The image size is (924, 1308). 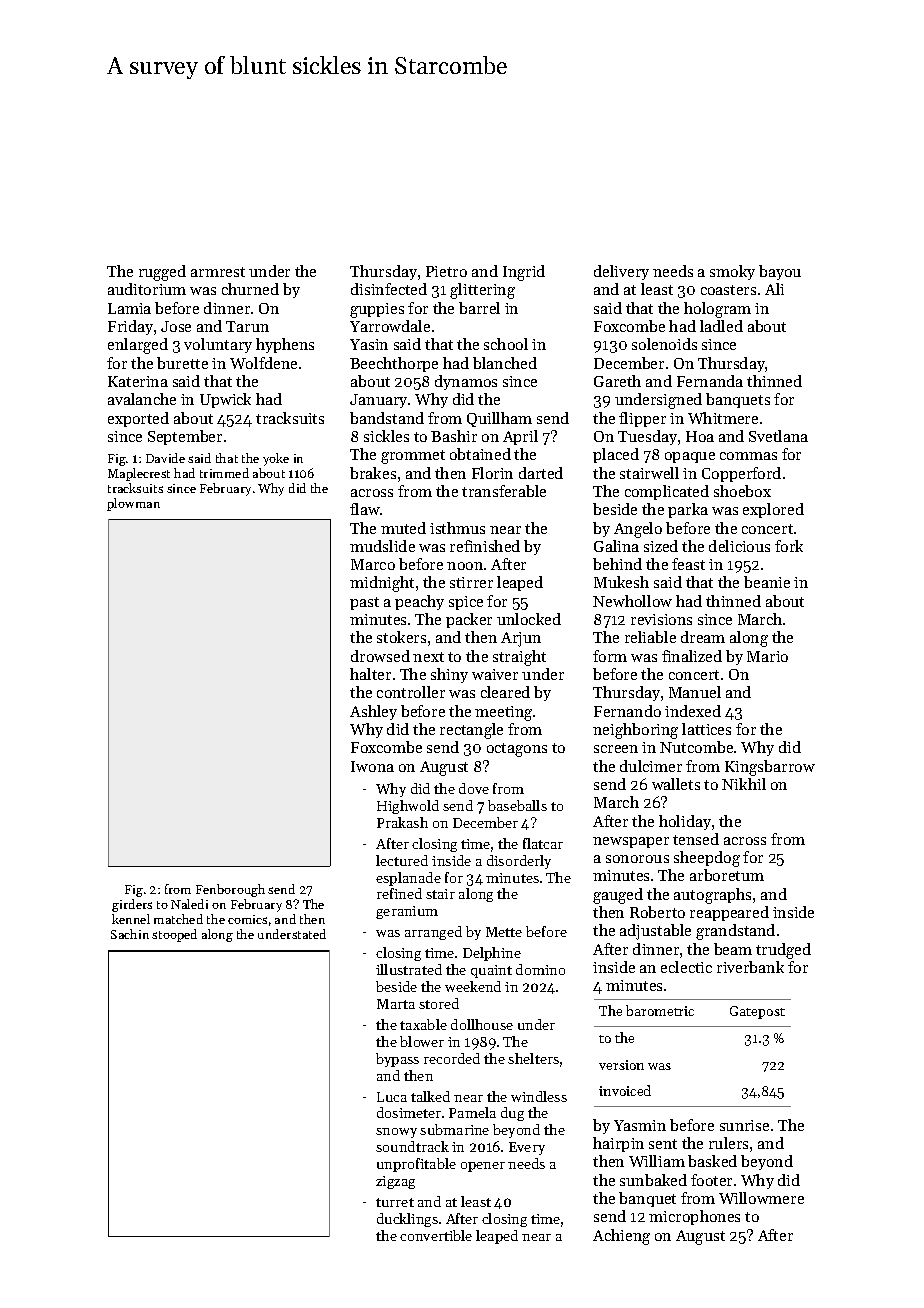 I want to click on Willowmere, so click(x=761, y=1198).
